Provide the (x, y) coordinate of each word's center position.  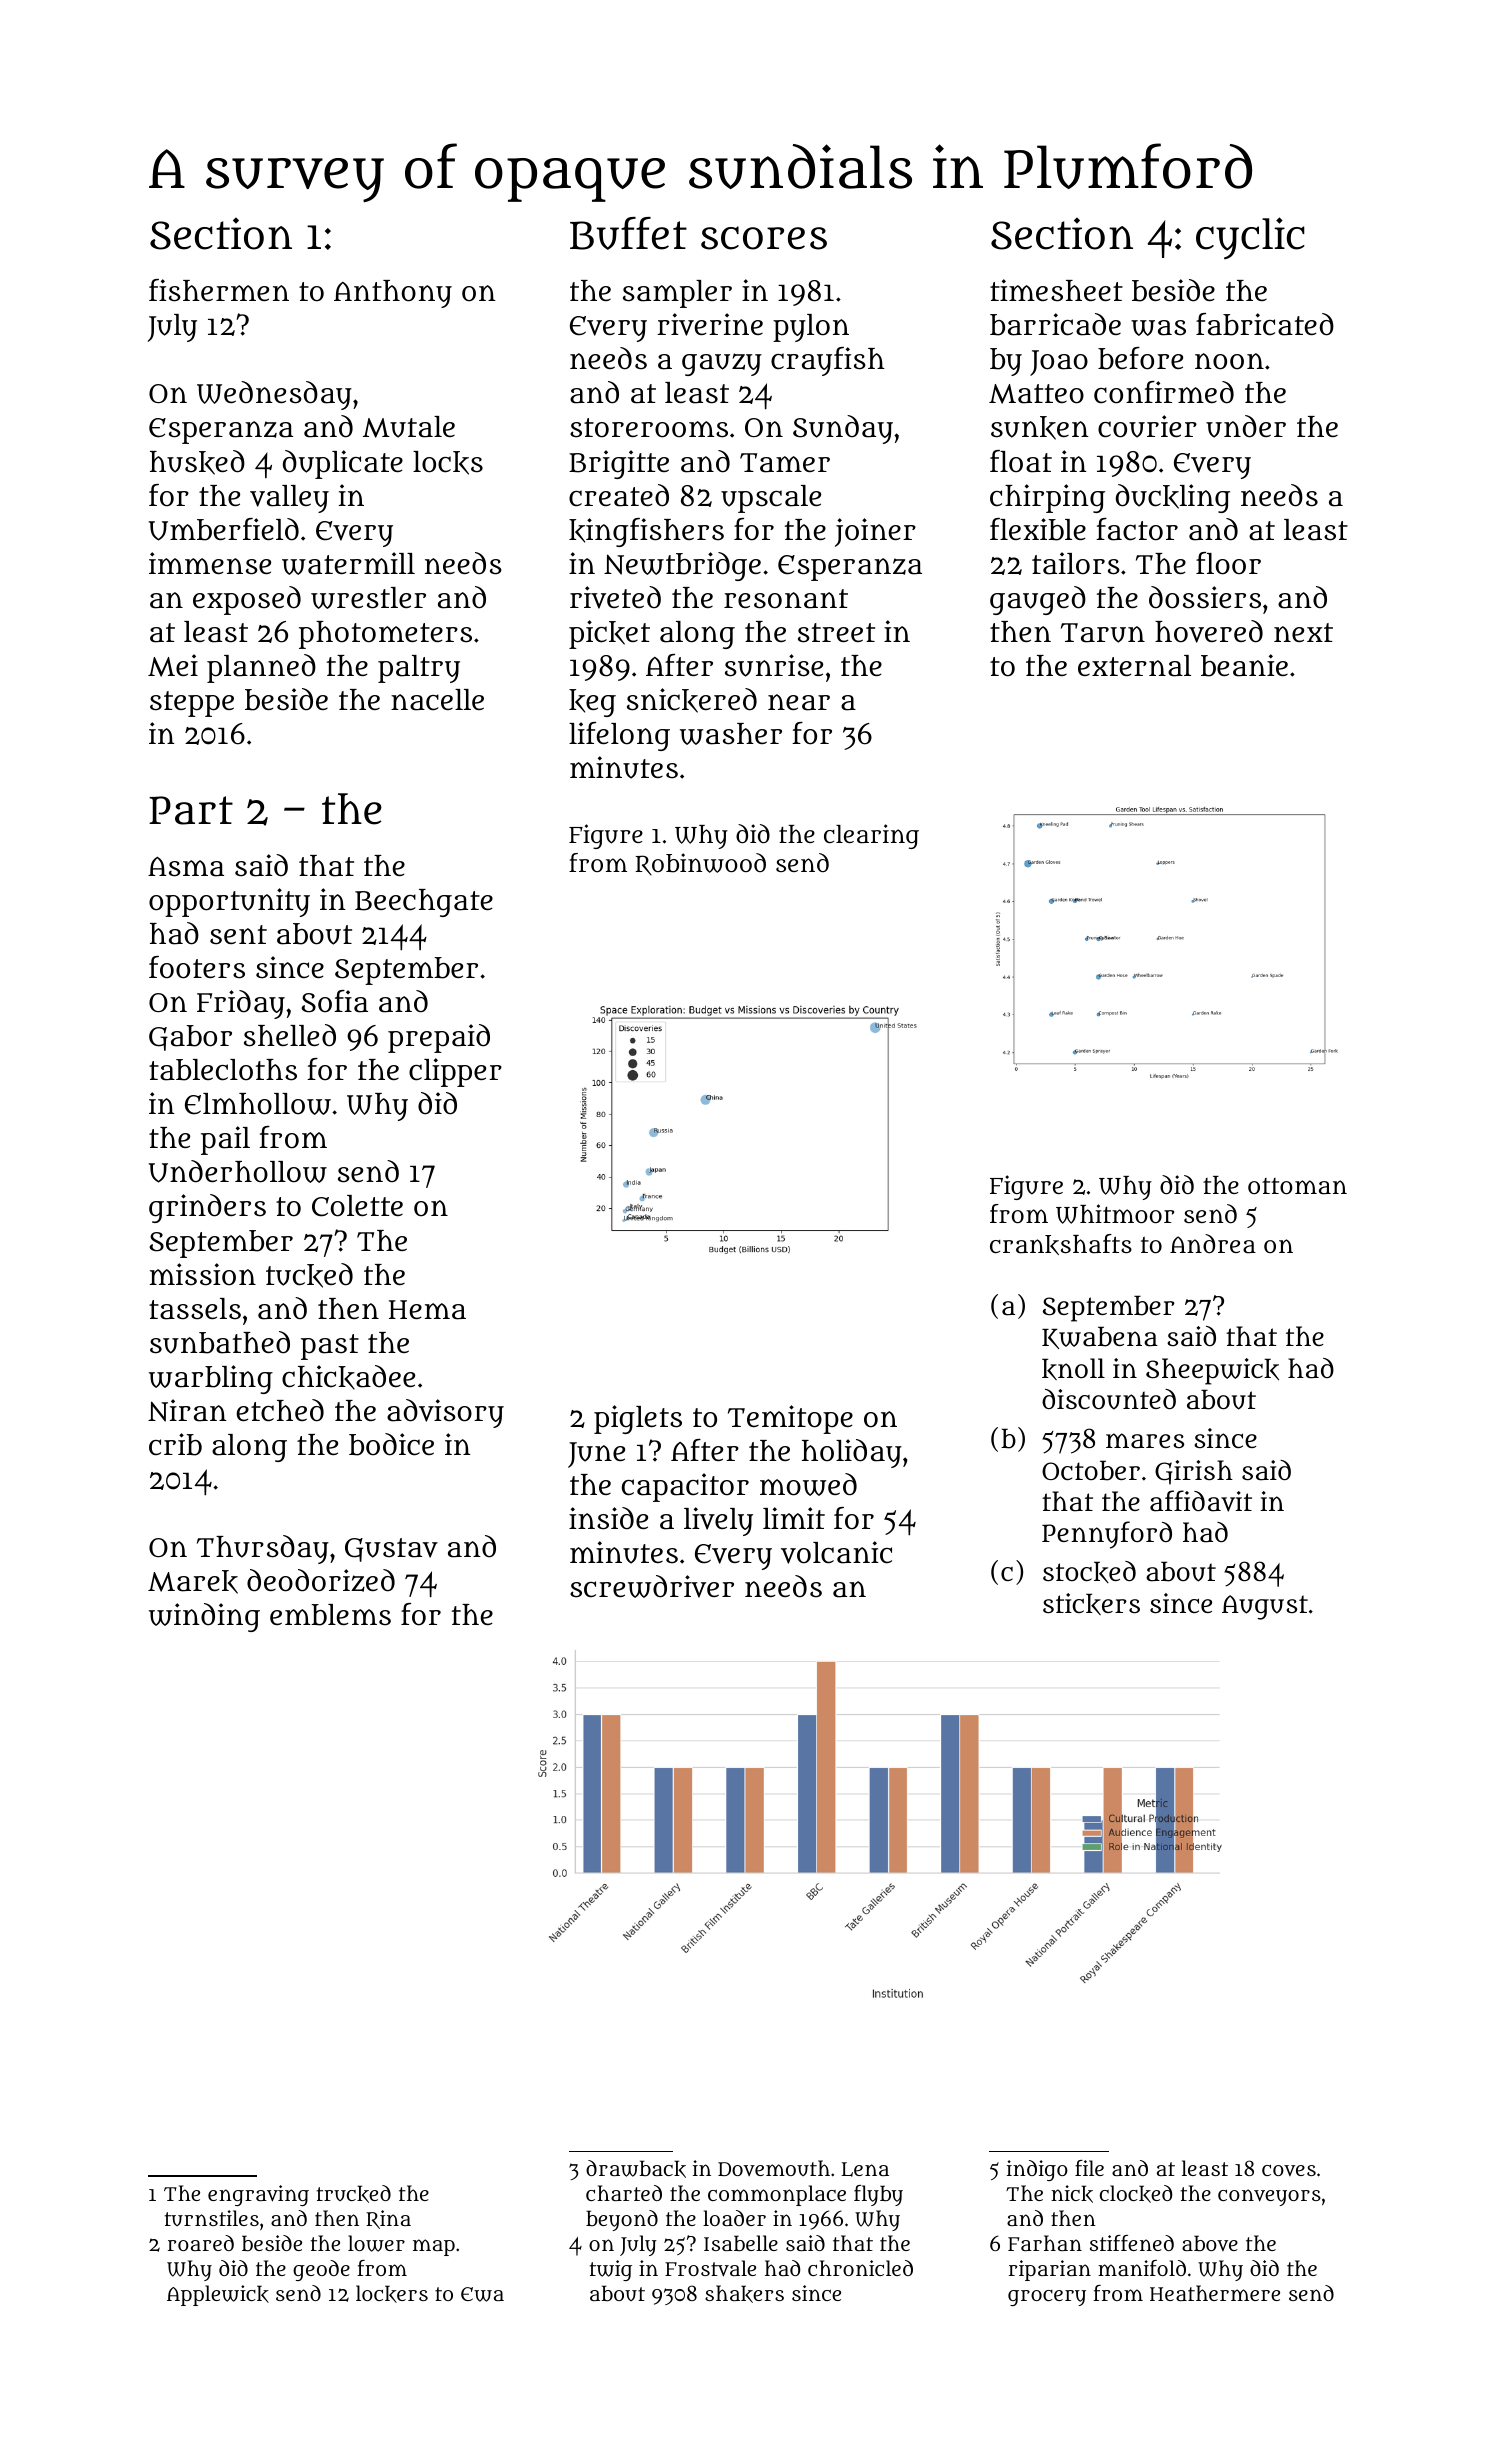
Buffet (628, 233)
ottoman (1297, 1186)
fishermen (219, 290)
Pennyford (1107, 1535)
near (799, 702)
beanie (1244, 665)
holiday (852, 1453)
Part (191, 810)
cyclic (1250, 238)
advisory (445, 1413)
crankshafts (1061, 1244)
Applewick (218, 2295)
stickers (1091, 1604)
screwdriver (652, 1586)
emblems (330, 1615)
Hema (427, 1310)
